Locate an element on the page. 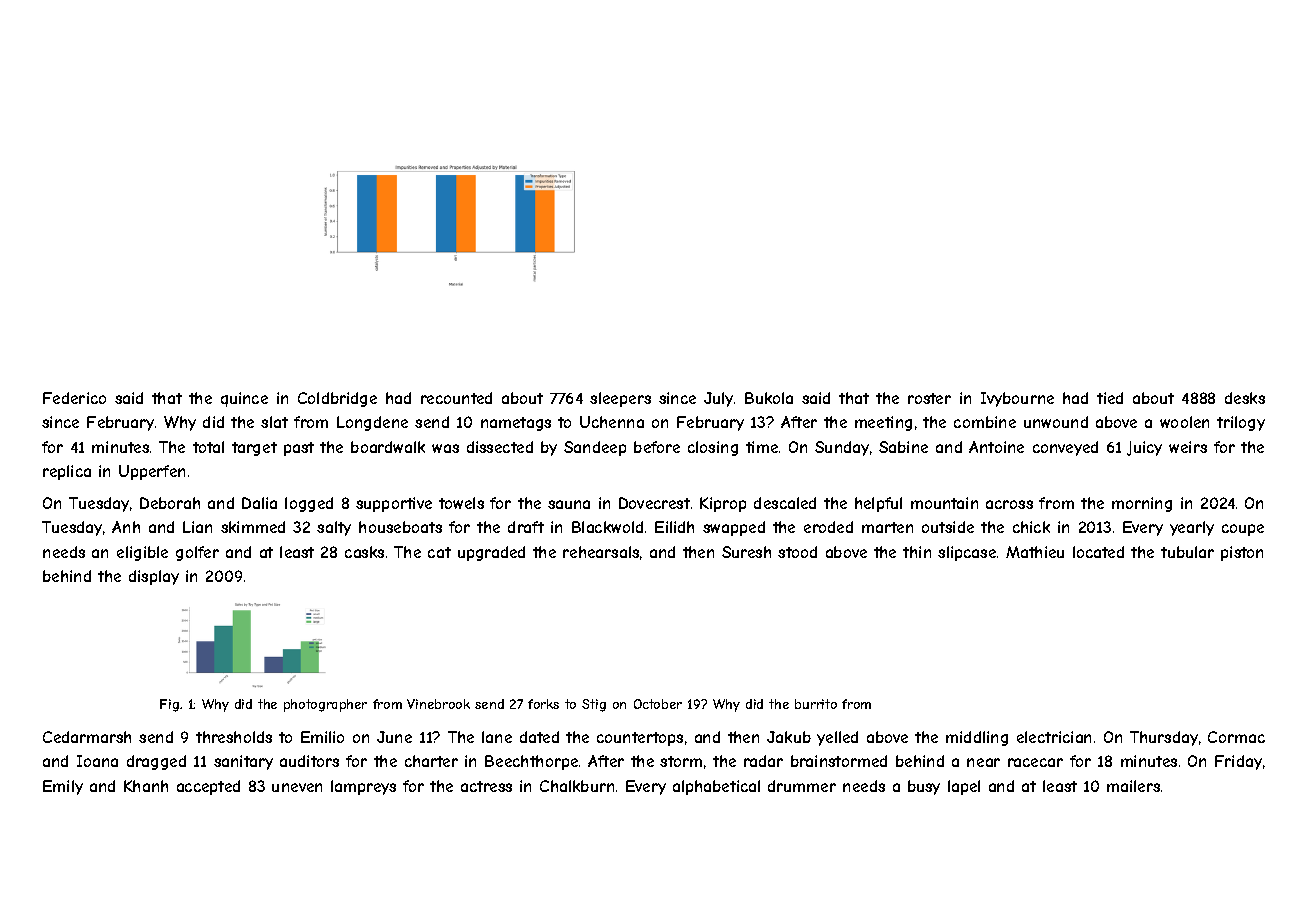 Image resolution: width=1308 pixels, height=924 pixels. Bukola is located at coordinates (769, 398).
